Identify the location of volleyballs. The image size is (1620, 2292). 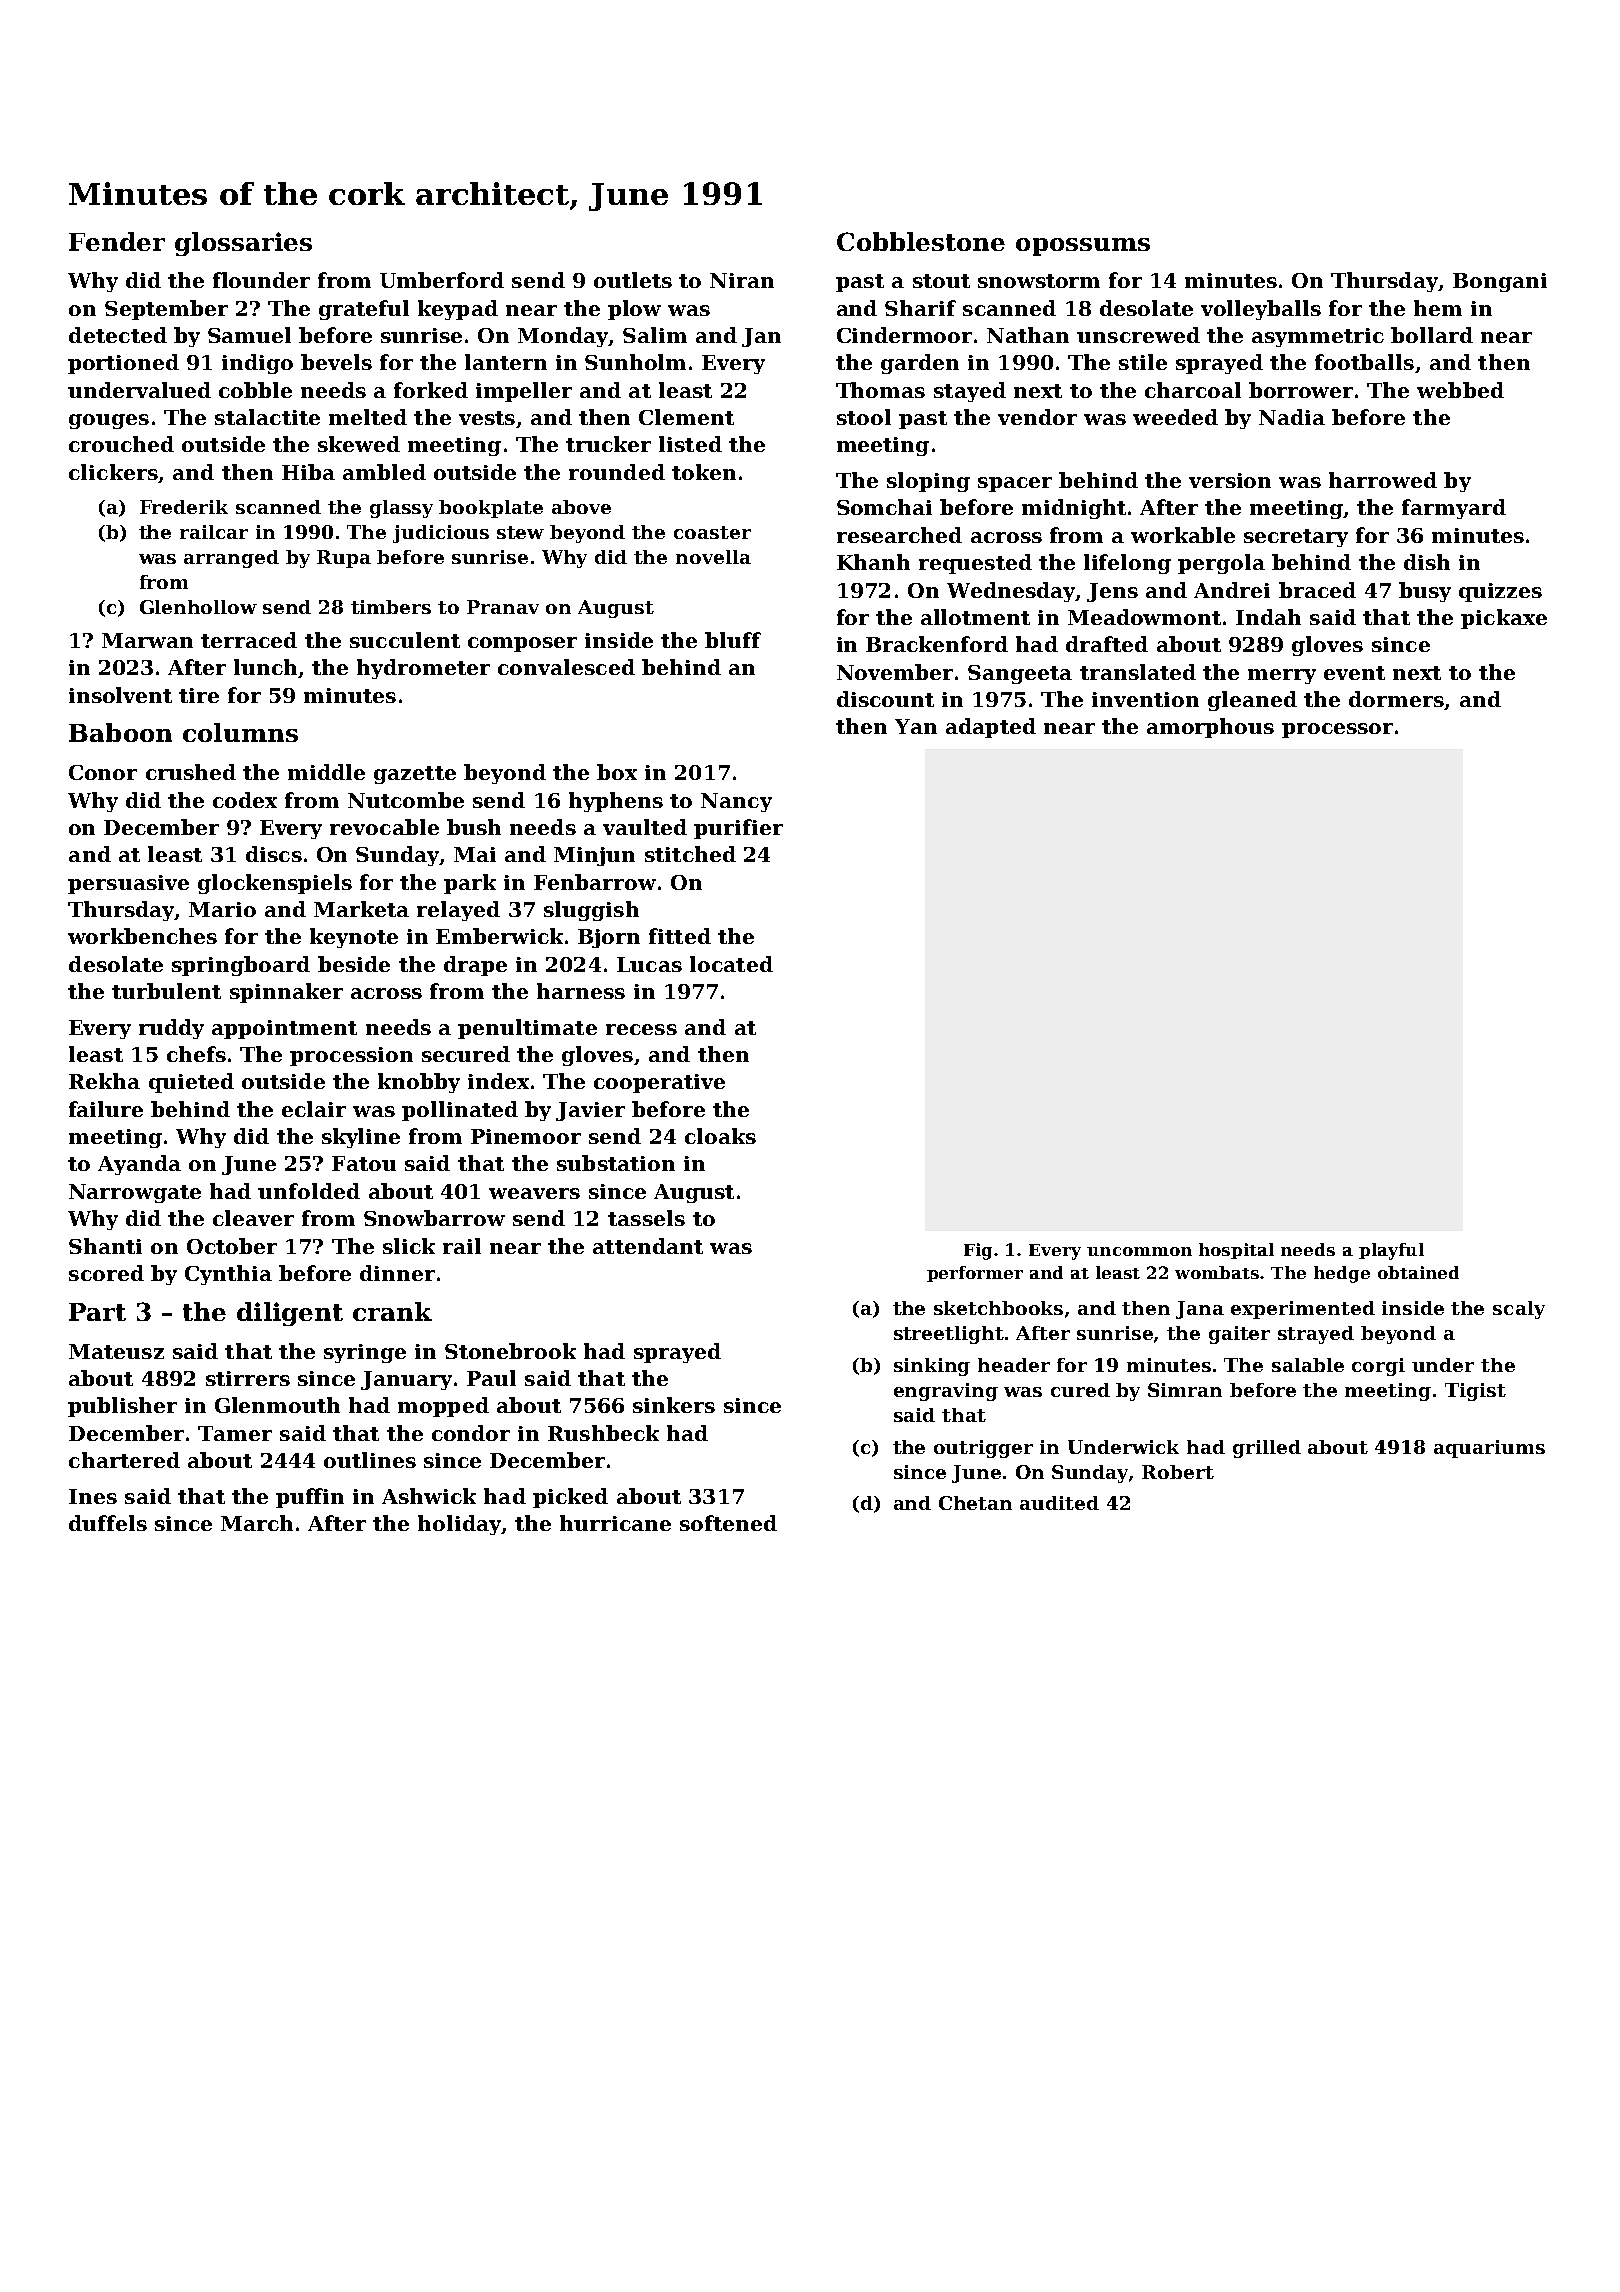
(1261, 310).
